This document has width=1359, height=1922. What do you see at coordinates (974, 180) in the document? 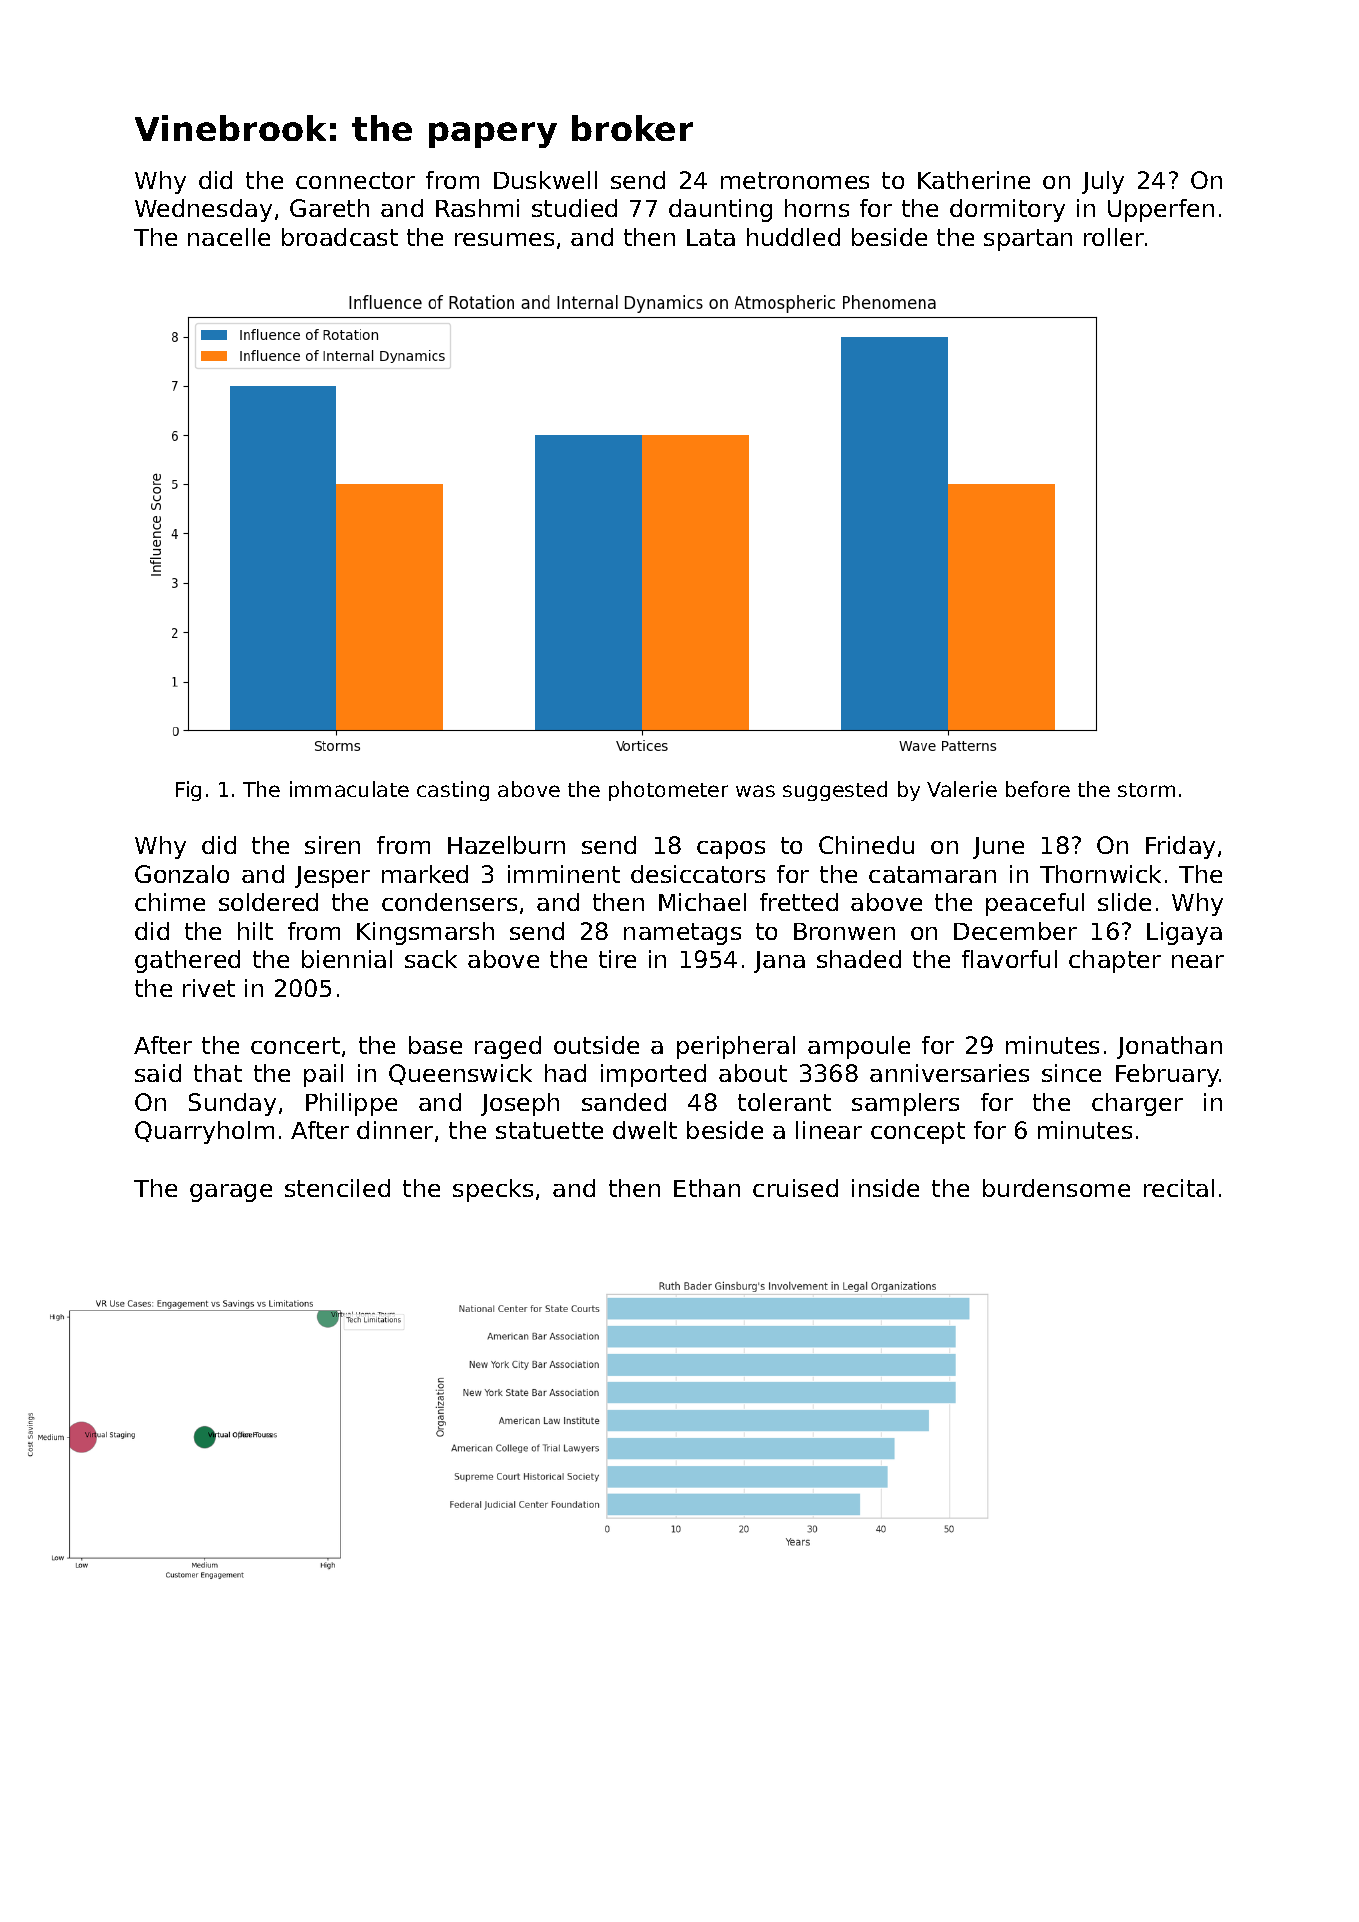
I see `Katherine` at bounding box center [974, 180].
